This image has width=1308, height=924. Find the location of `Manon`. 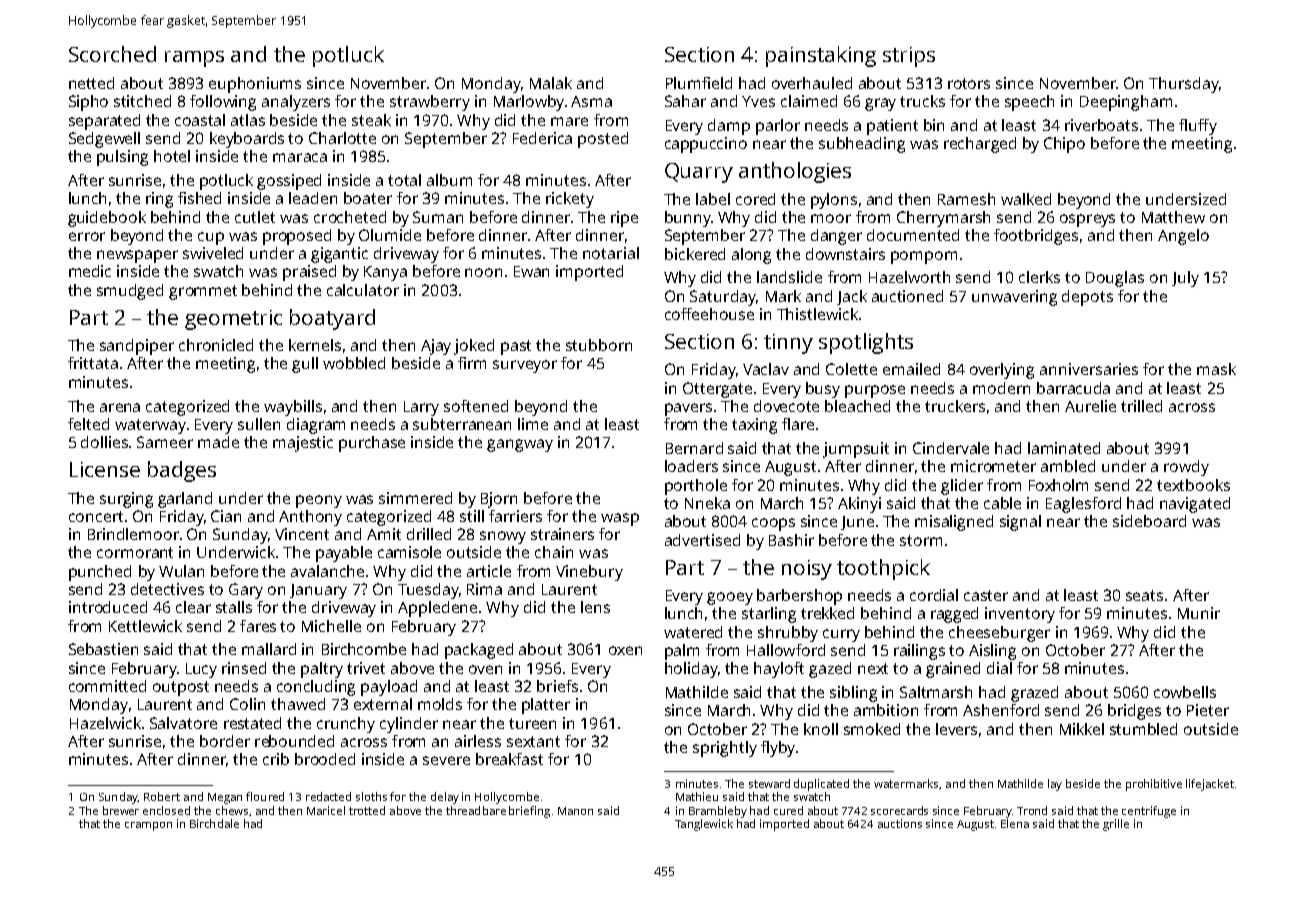

Manon is located at coordinates (575, 811).
